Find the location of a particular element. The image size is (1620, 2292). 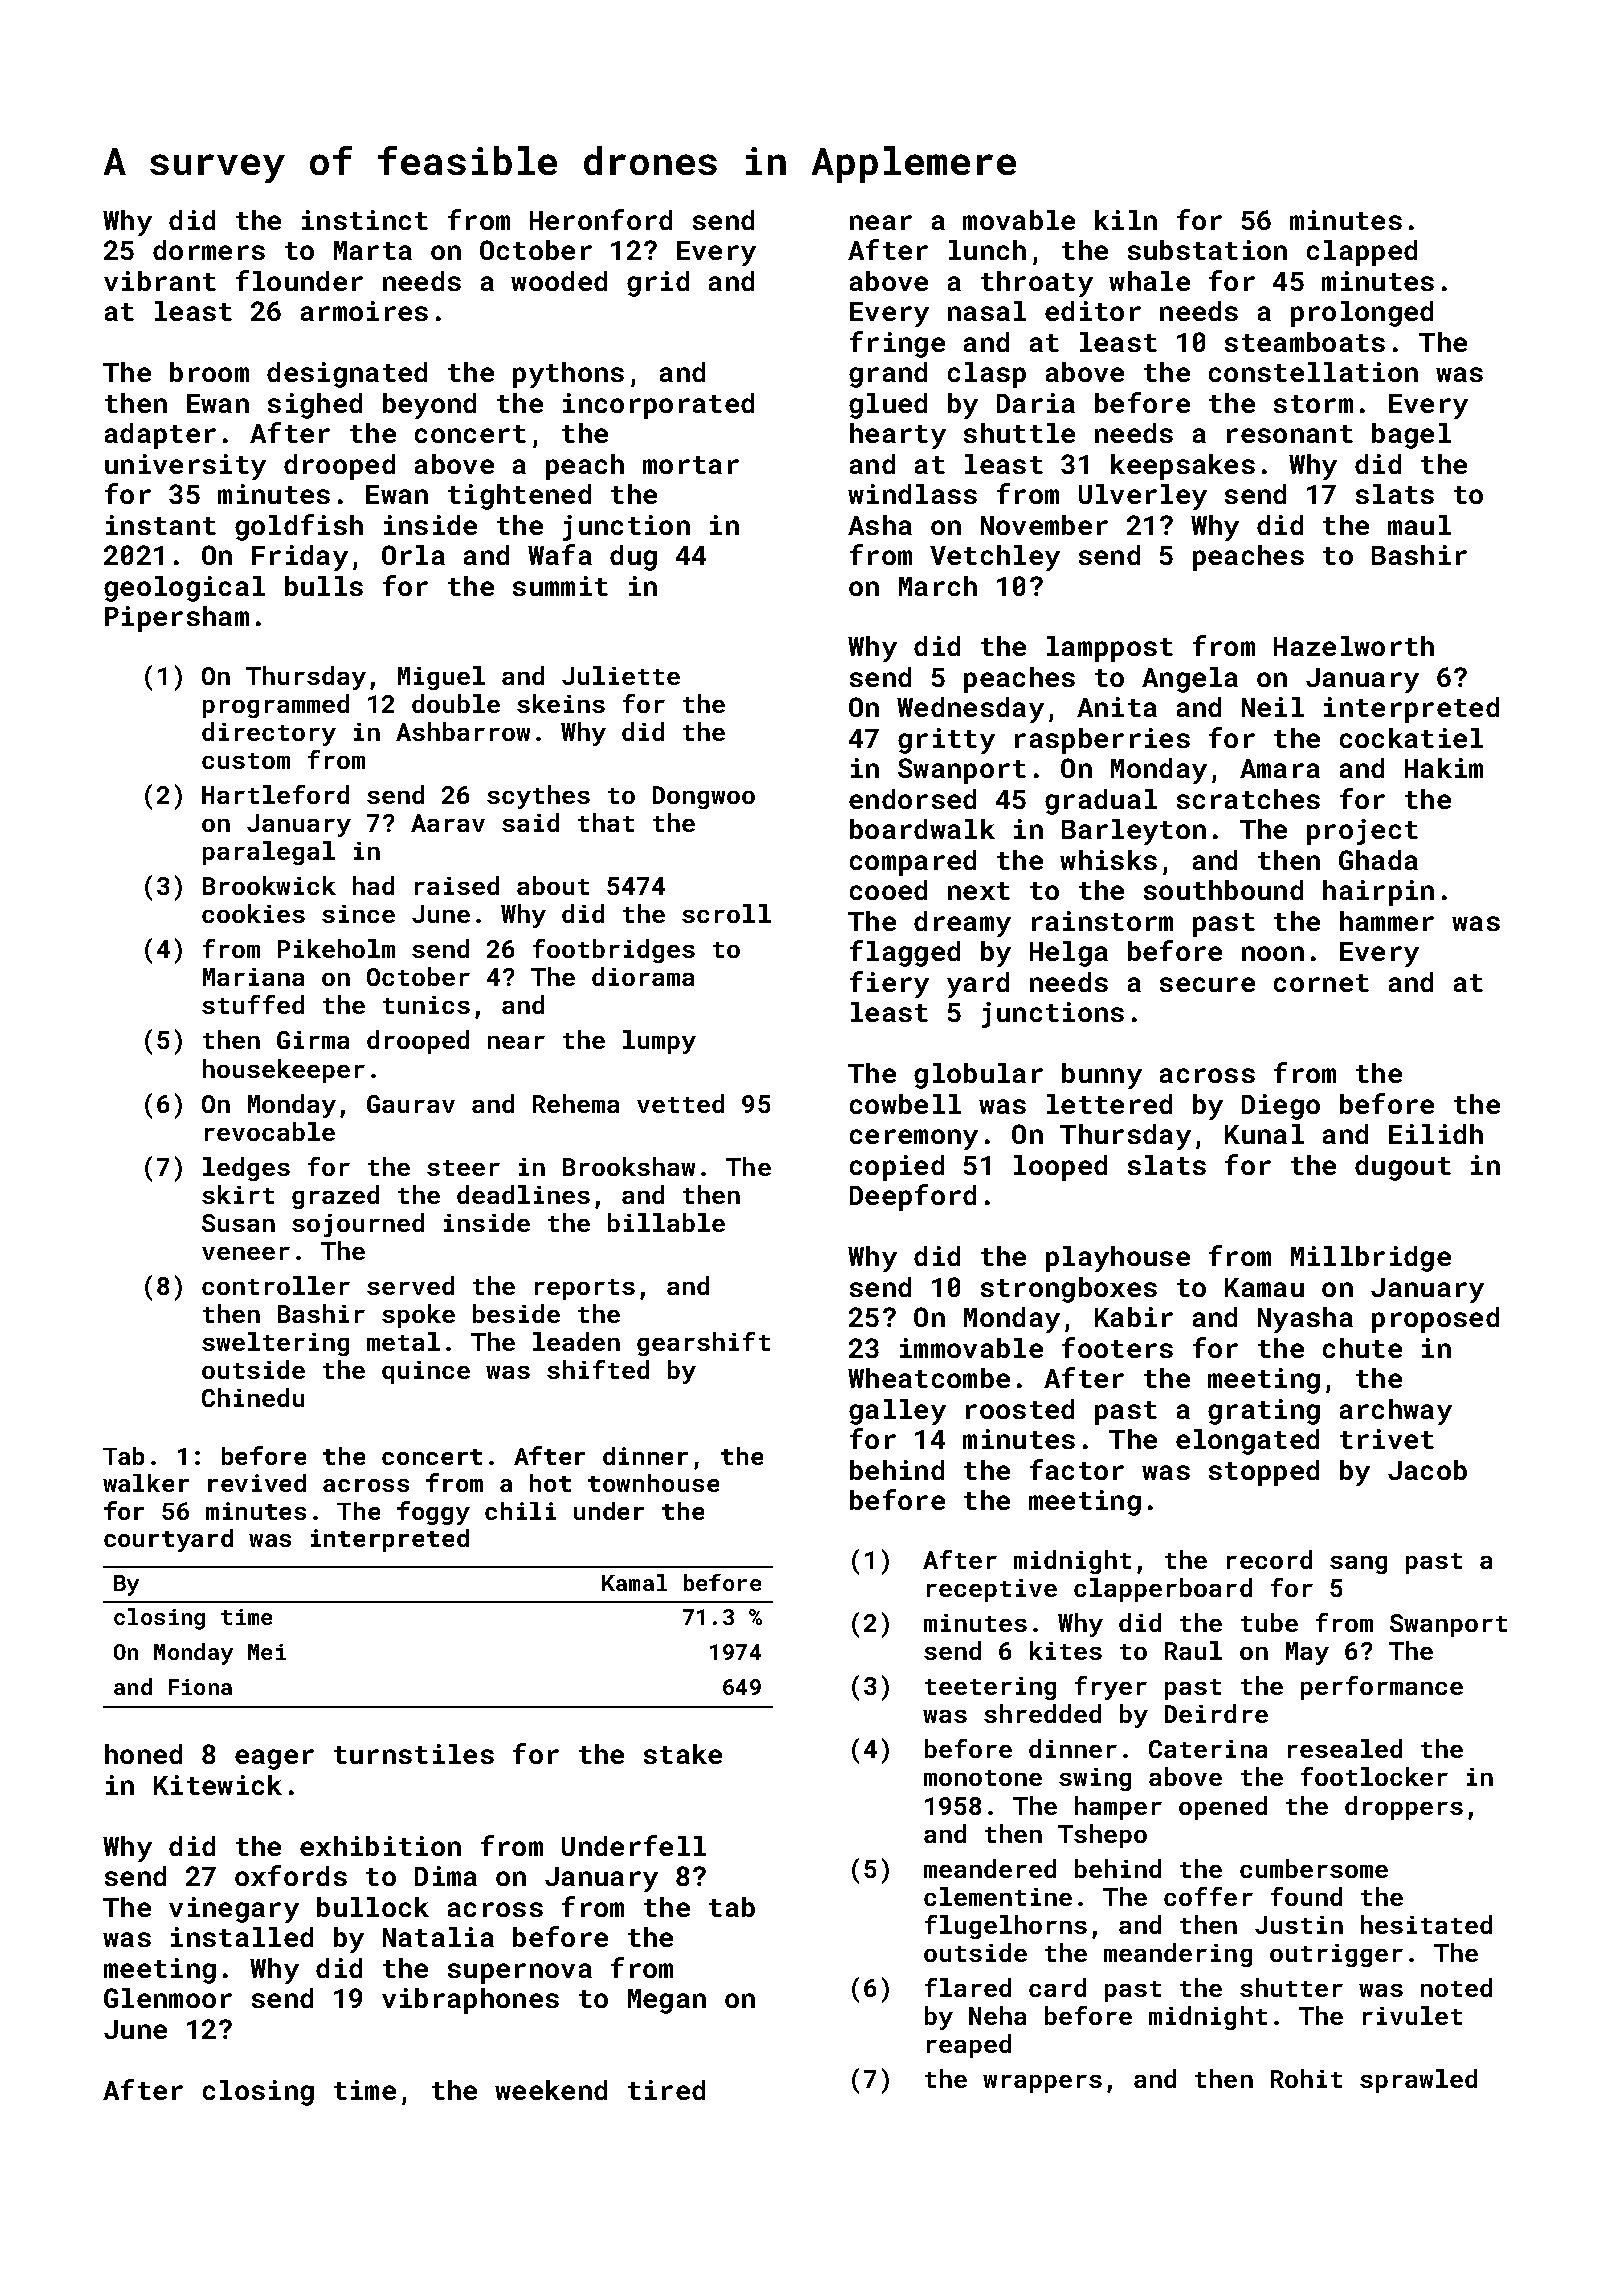

Caterina is located at coordinates (1208, 1749).
